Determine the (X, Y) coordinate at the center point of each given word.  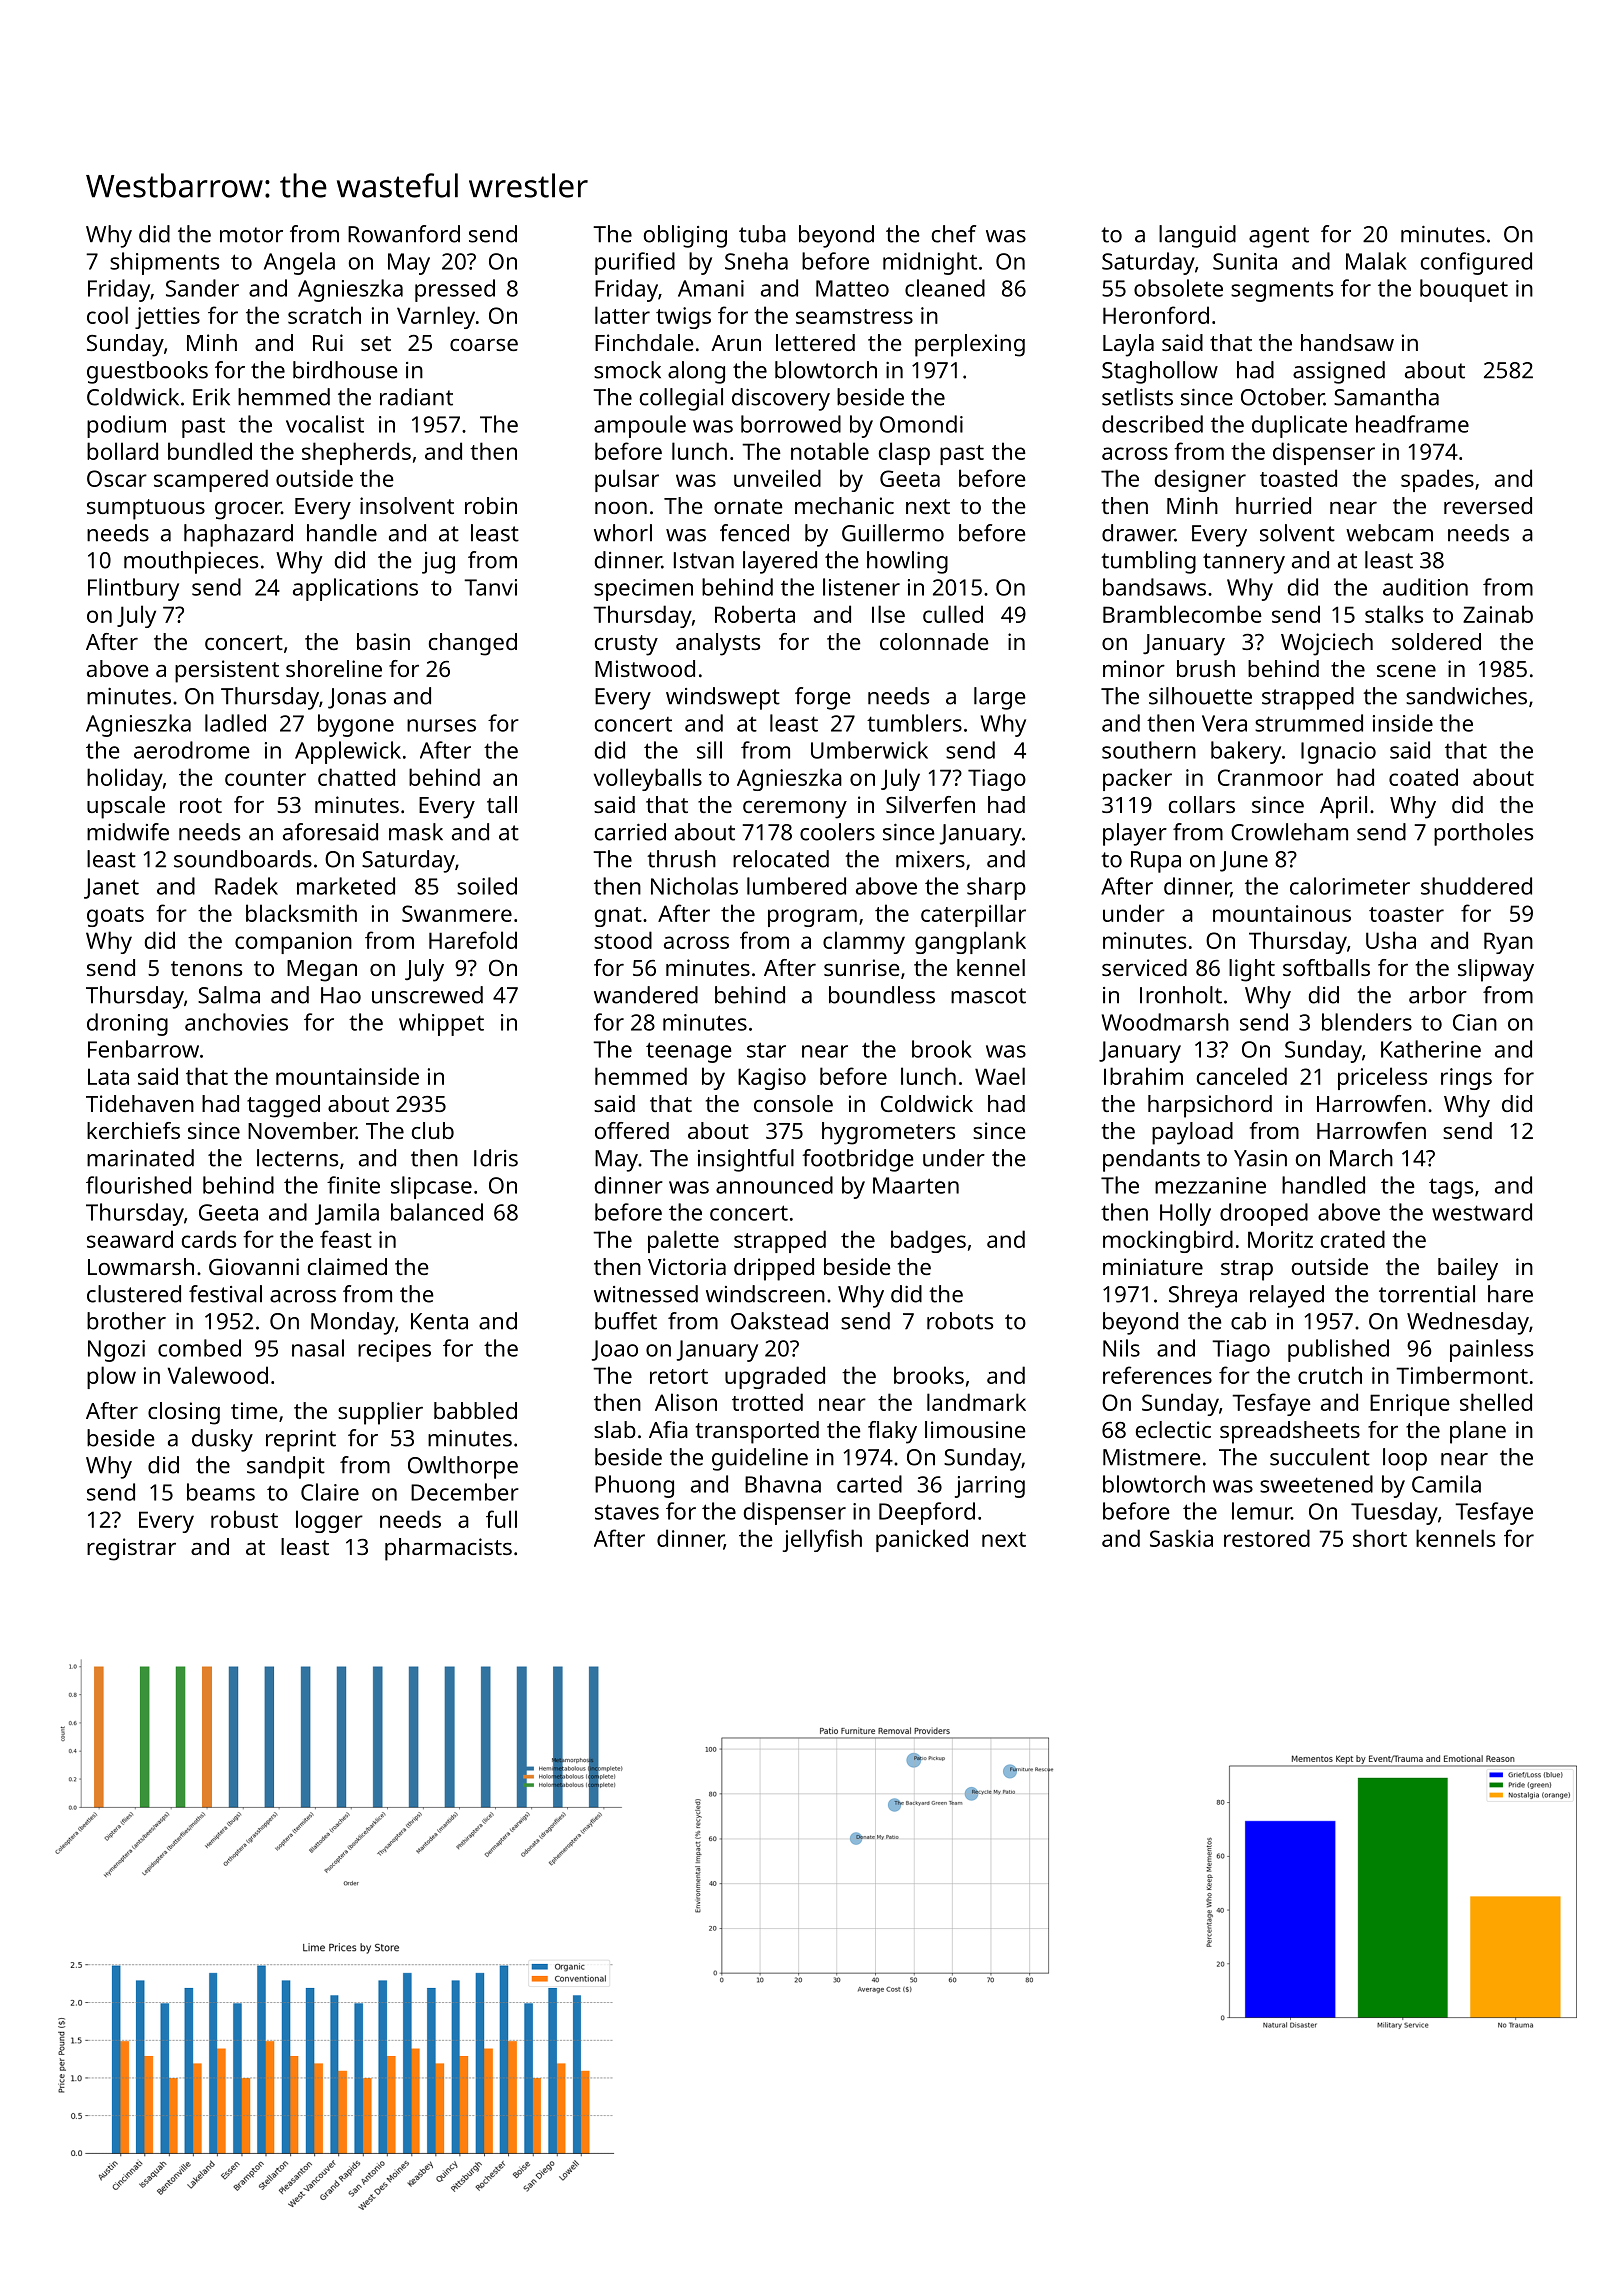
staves (627, 1512)
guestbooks (147, 372)
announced (774, 1185)
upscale (126, 807)
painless (1491, 1350)
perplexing (970, 345)
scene (1406, 671)
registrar (131, 1549)
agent (1279, 237)
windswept (723, 698)
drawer (1138, 533)
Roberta (755, 614)
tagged (283, 1106)
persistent (227, 671)
